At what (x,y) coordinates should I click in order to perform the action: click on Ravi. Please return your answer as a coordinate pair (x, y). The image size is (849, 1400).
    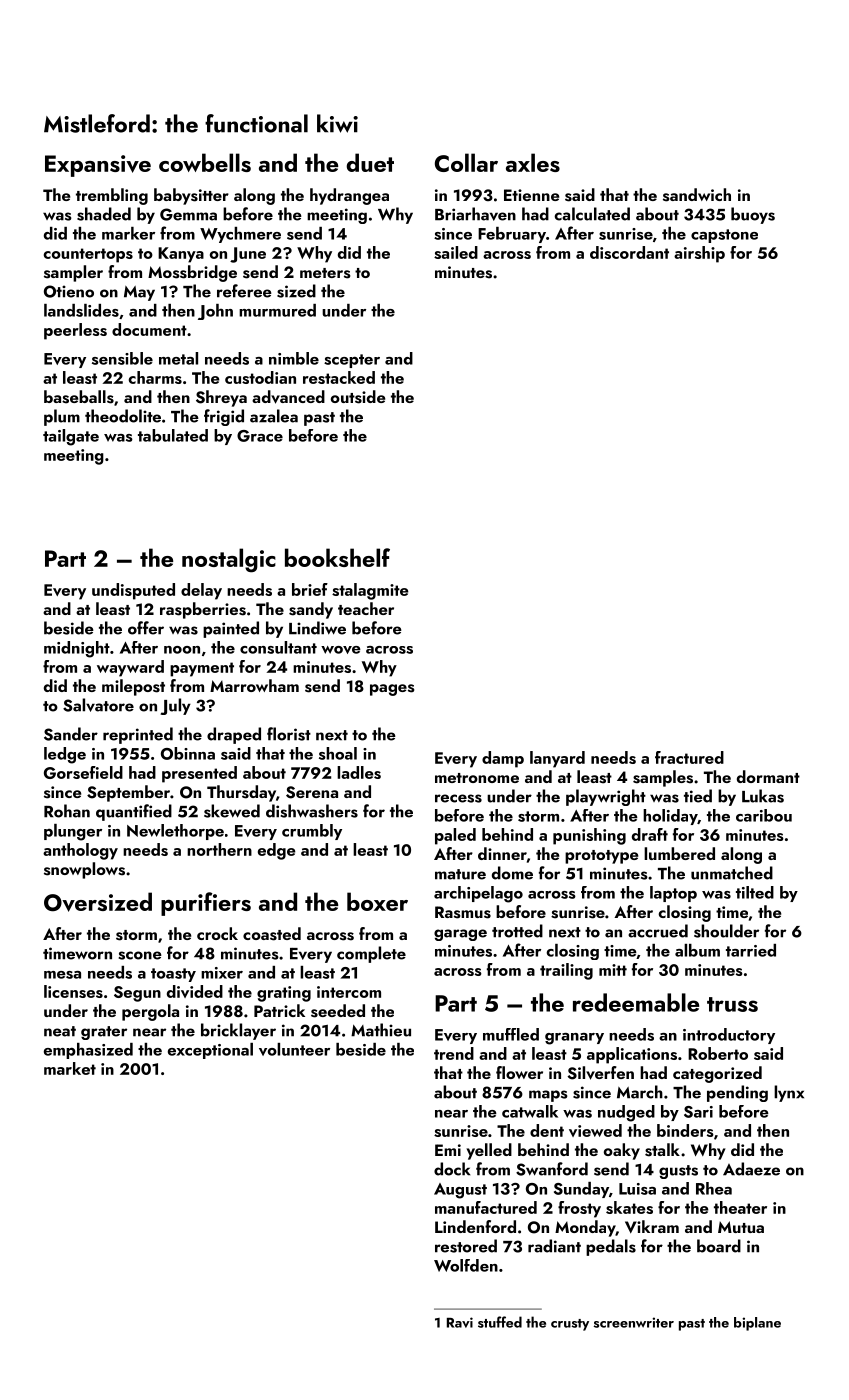
    Looking at the image, I should click on (460, 1322).
